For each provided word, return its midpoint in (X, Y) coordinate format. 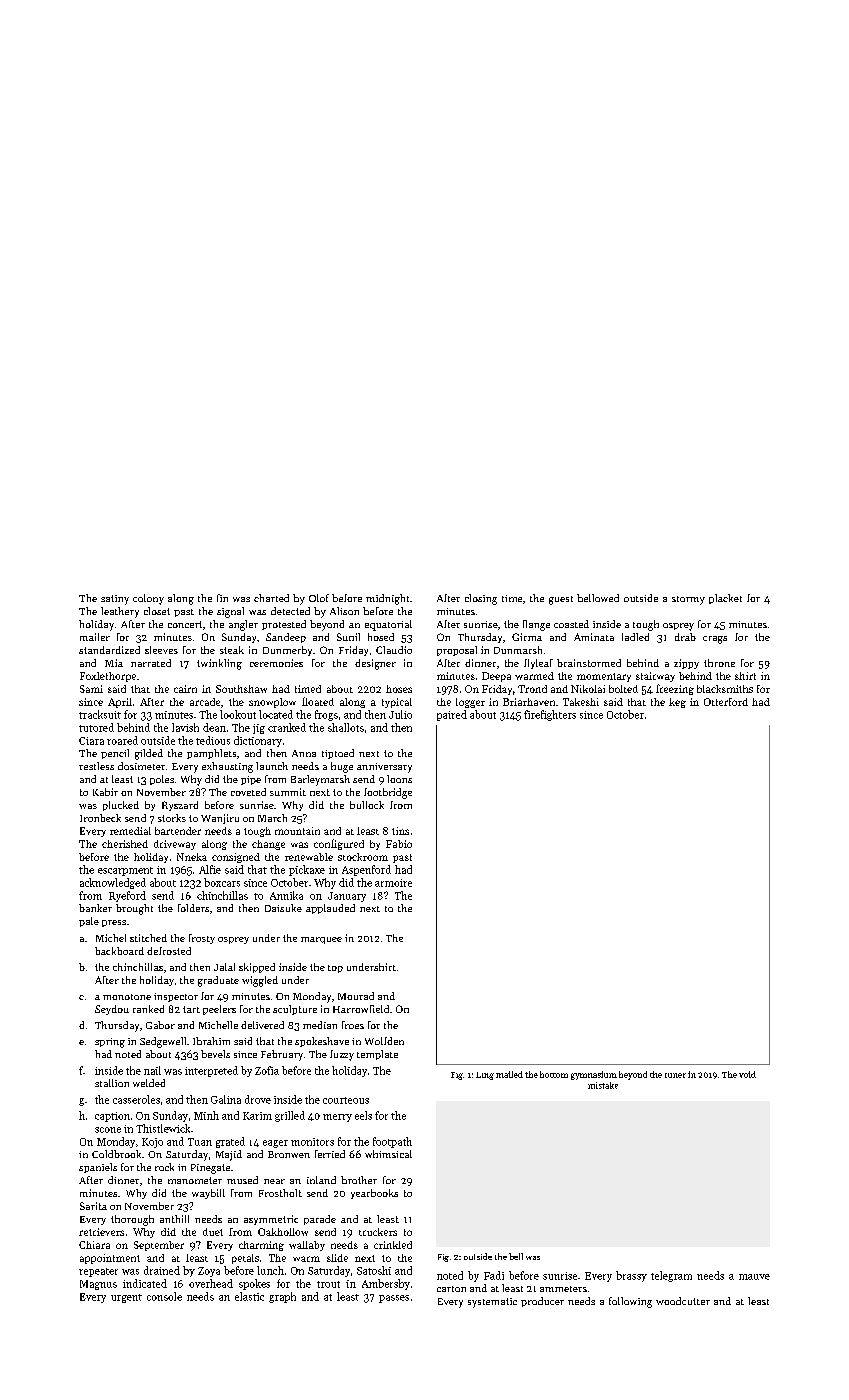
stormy (688, 600)
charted (271, 598)
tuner (675, 1075)
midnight (387, 599)
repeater (98, 1272)
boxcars (222, 882)
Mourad (356, 996)
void (747, 1074)
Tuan (200, 1142)
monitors (312, 1142)
